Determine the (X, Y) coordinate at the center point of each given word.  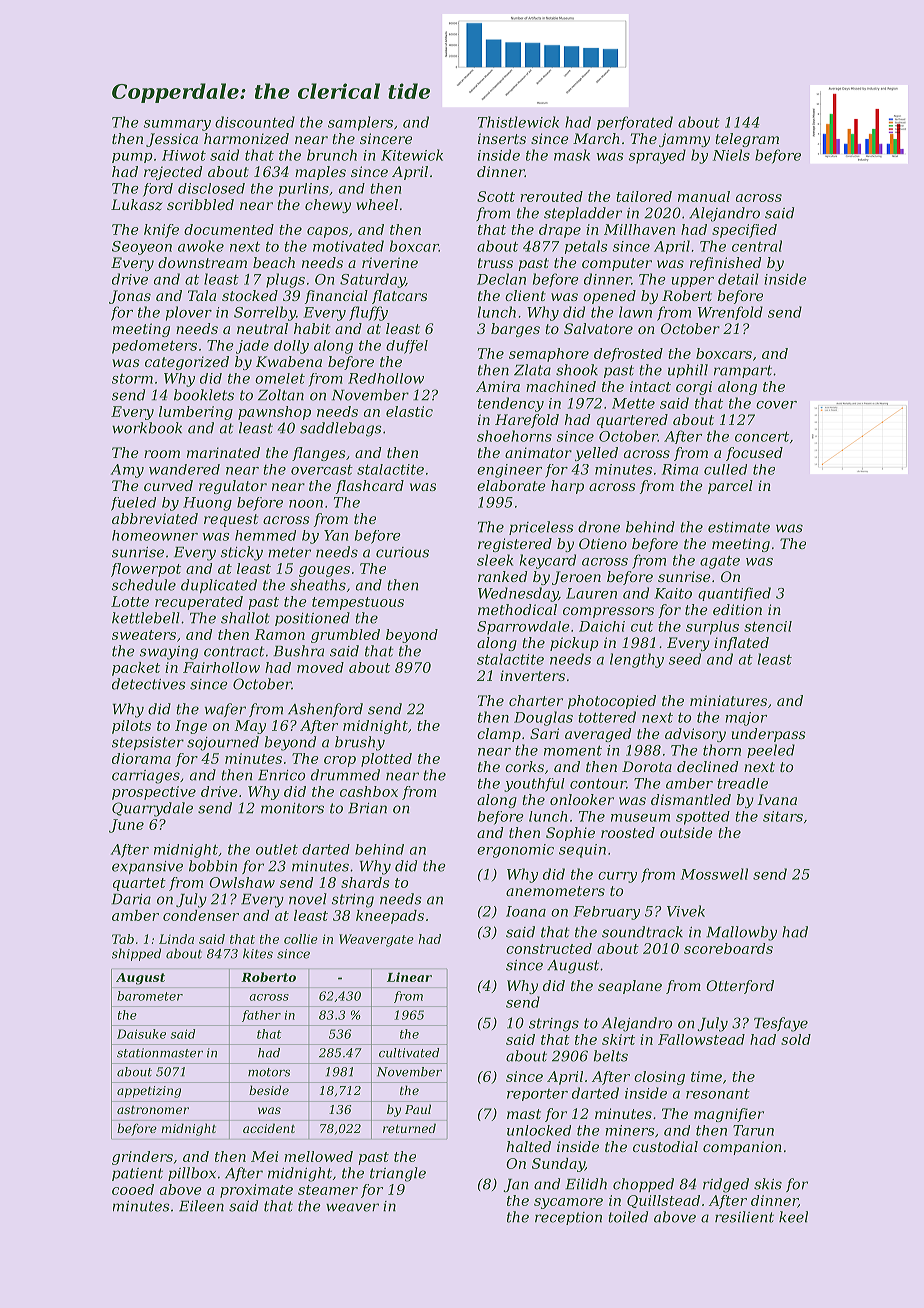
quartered (632, 421)
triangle (398, 1174)
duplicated (219, 586)
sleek (495, 560)
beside (269, 1090)
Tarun (753, 1130)
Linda (176, 939)
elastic (409, 411)
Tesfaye (781, 1024)
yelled (596, 454)
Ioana (526, 911)
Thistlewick (518, 122)
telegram (747, 140)
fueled (133, 504)
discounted (255, 122)
